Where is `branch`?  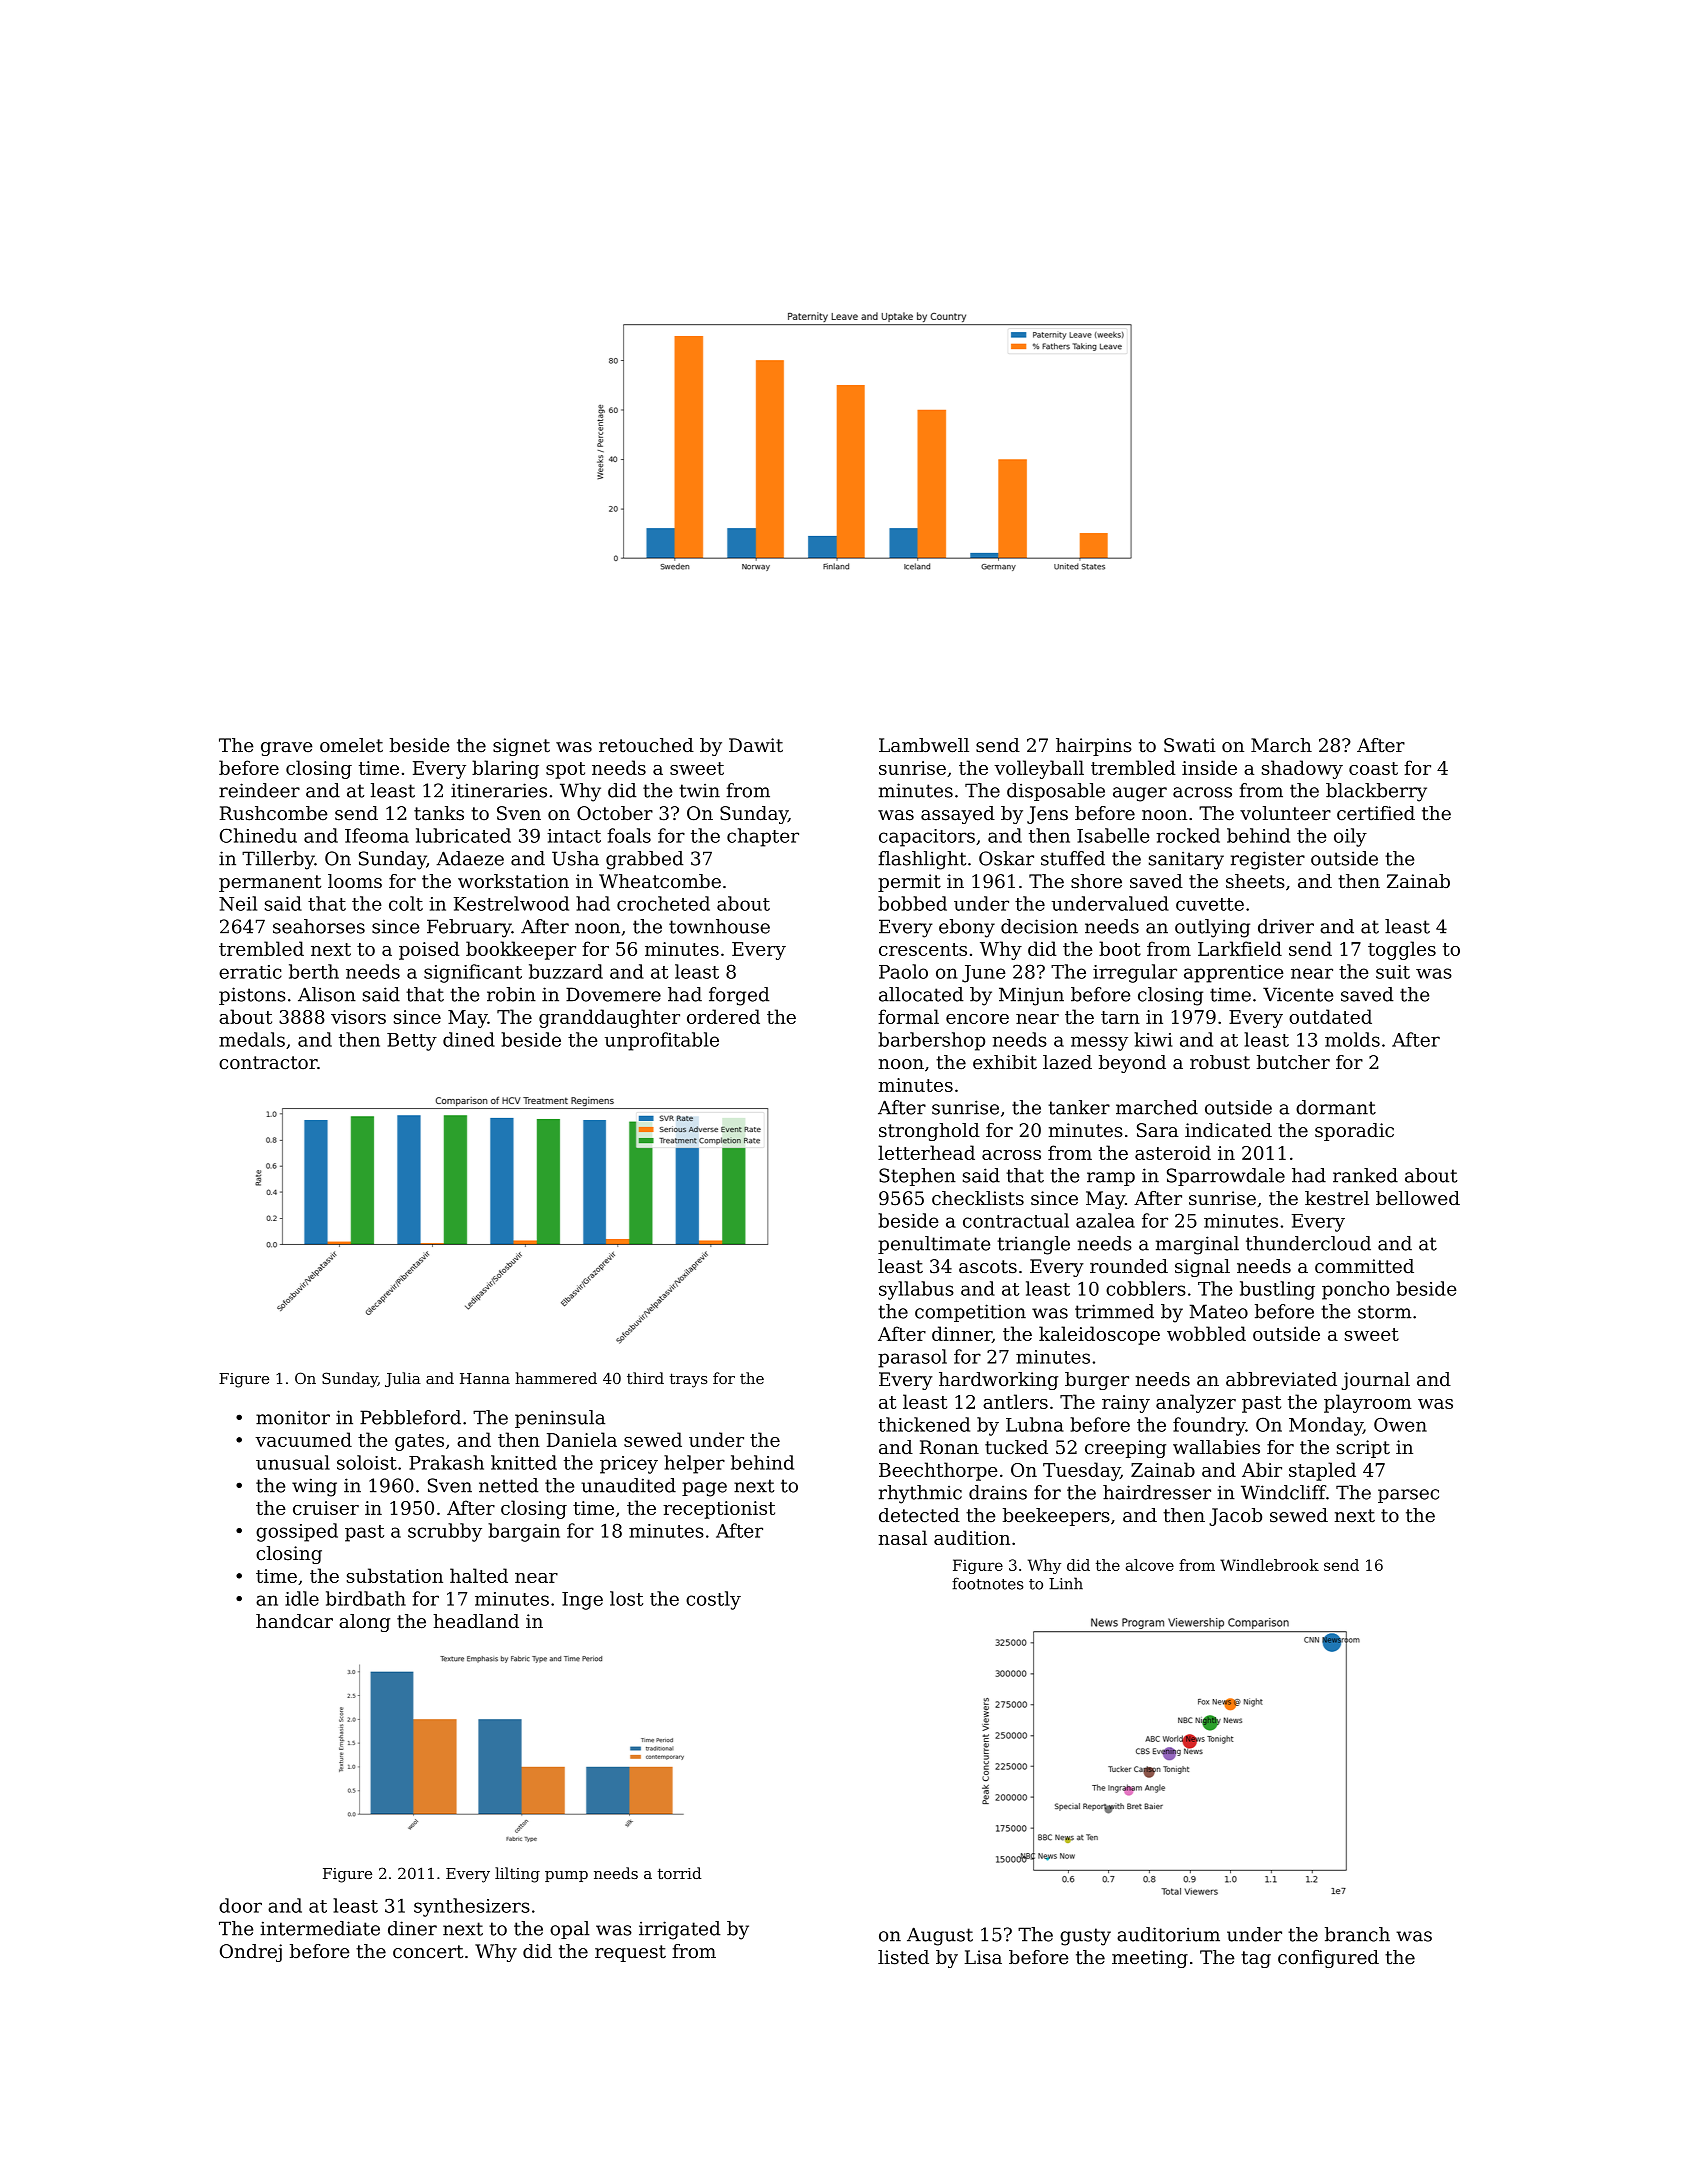
branch is located at coordinates (1357, 1934).
